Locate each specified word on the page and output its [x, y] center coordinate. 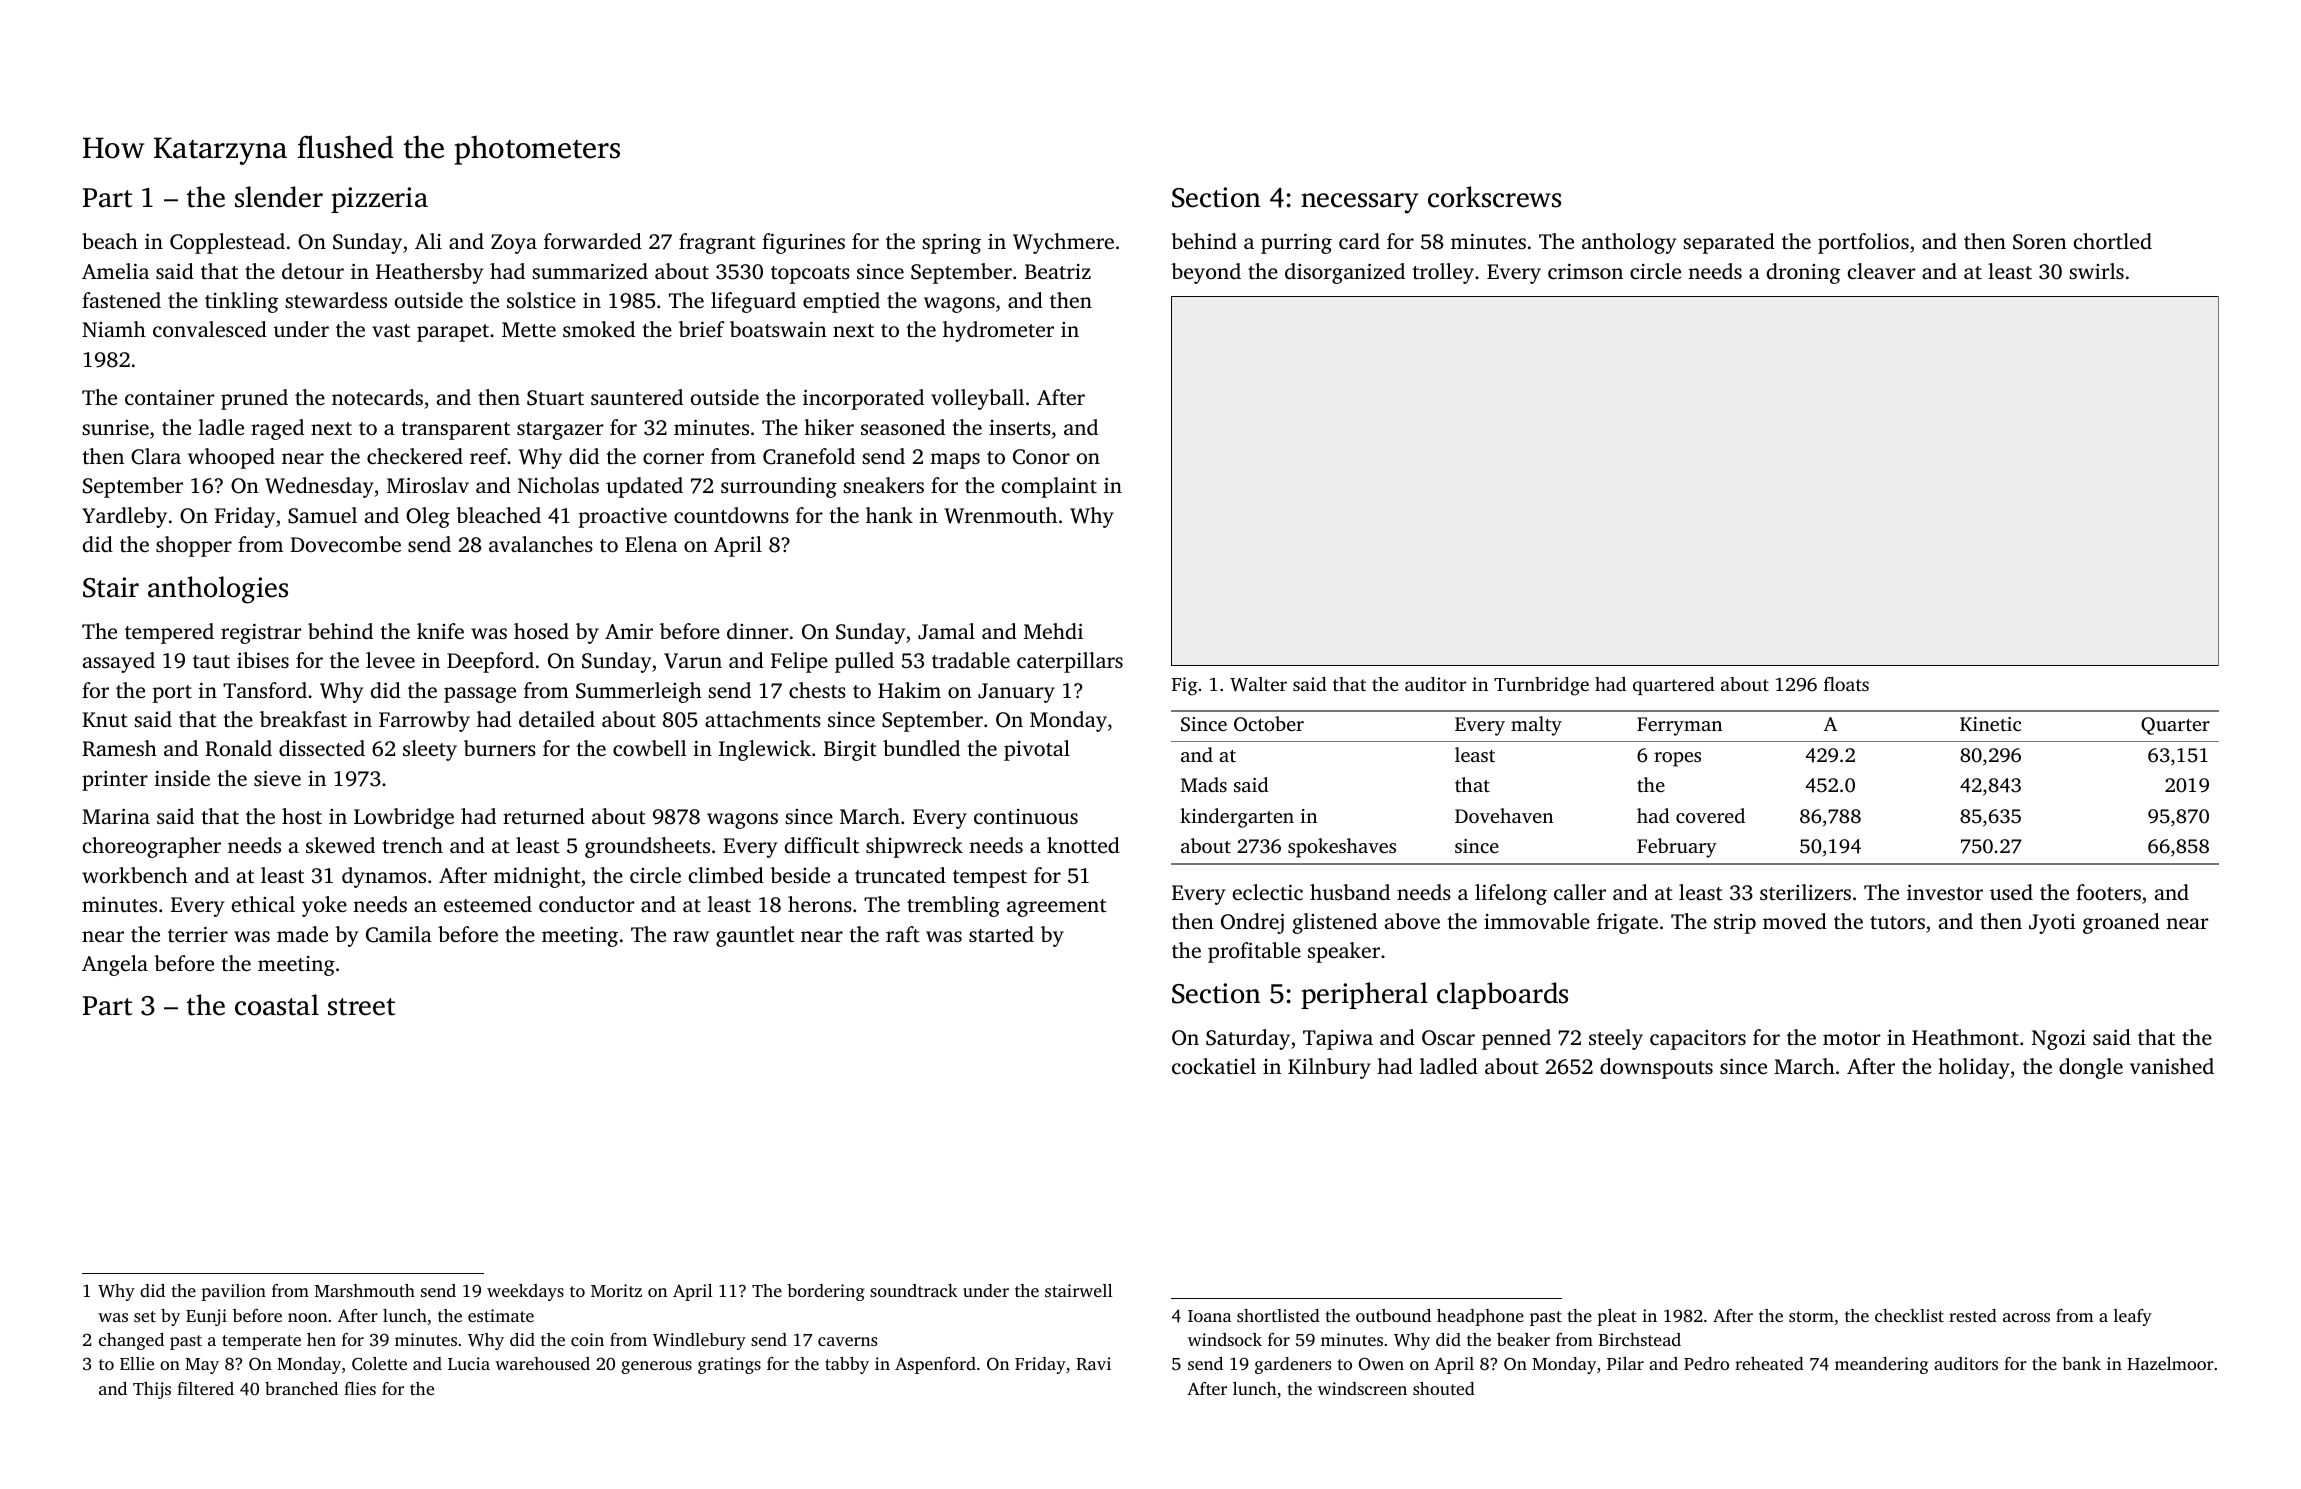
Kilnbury [1329, 1068]
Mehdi [1053, 631]
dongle [2091, 1068]
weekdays [525, 1292]
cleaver [1881, 271]
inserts [1020, 427]
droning [1803, 273]
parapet [453, 333]
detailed [557, 719]
